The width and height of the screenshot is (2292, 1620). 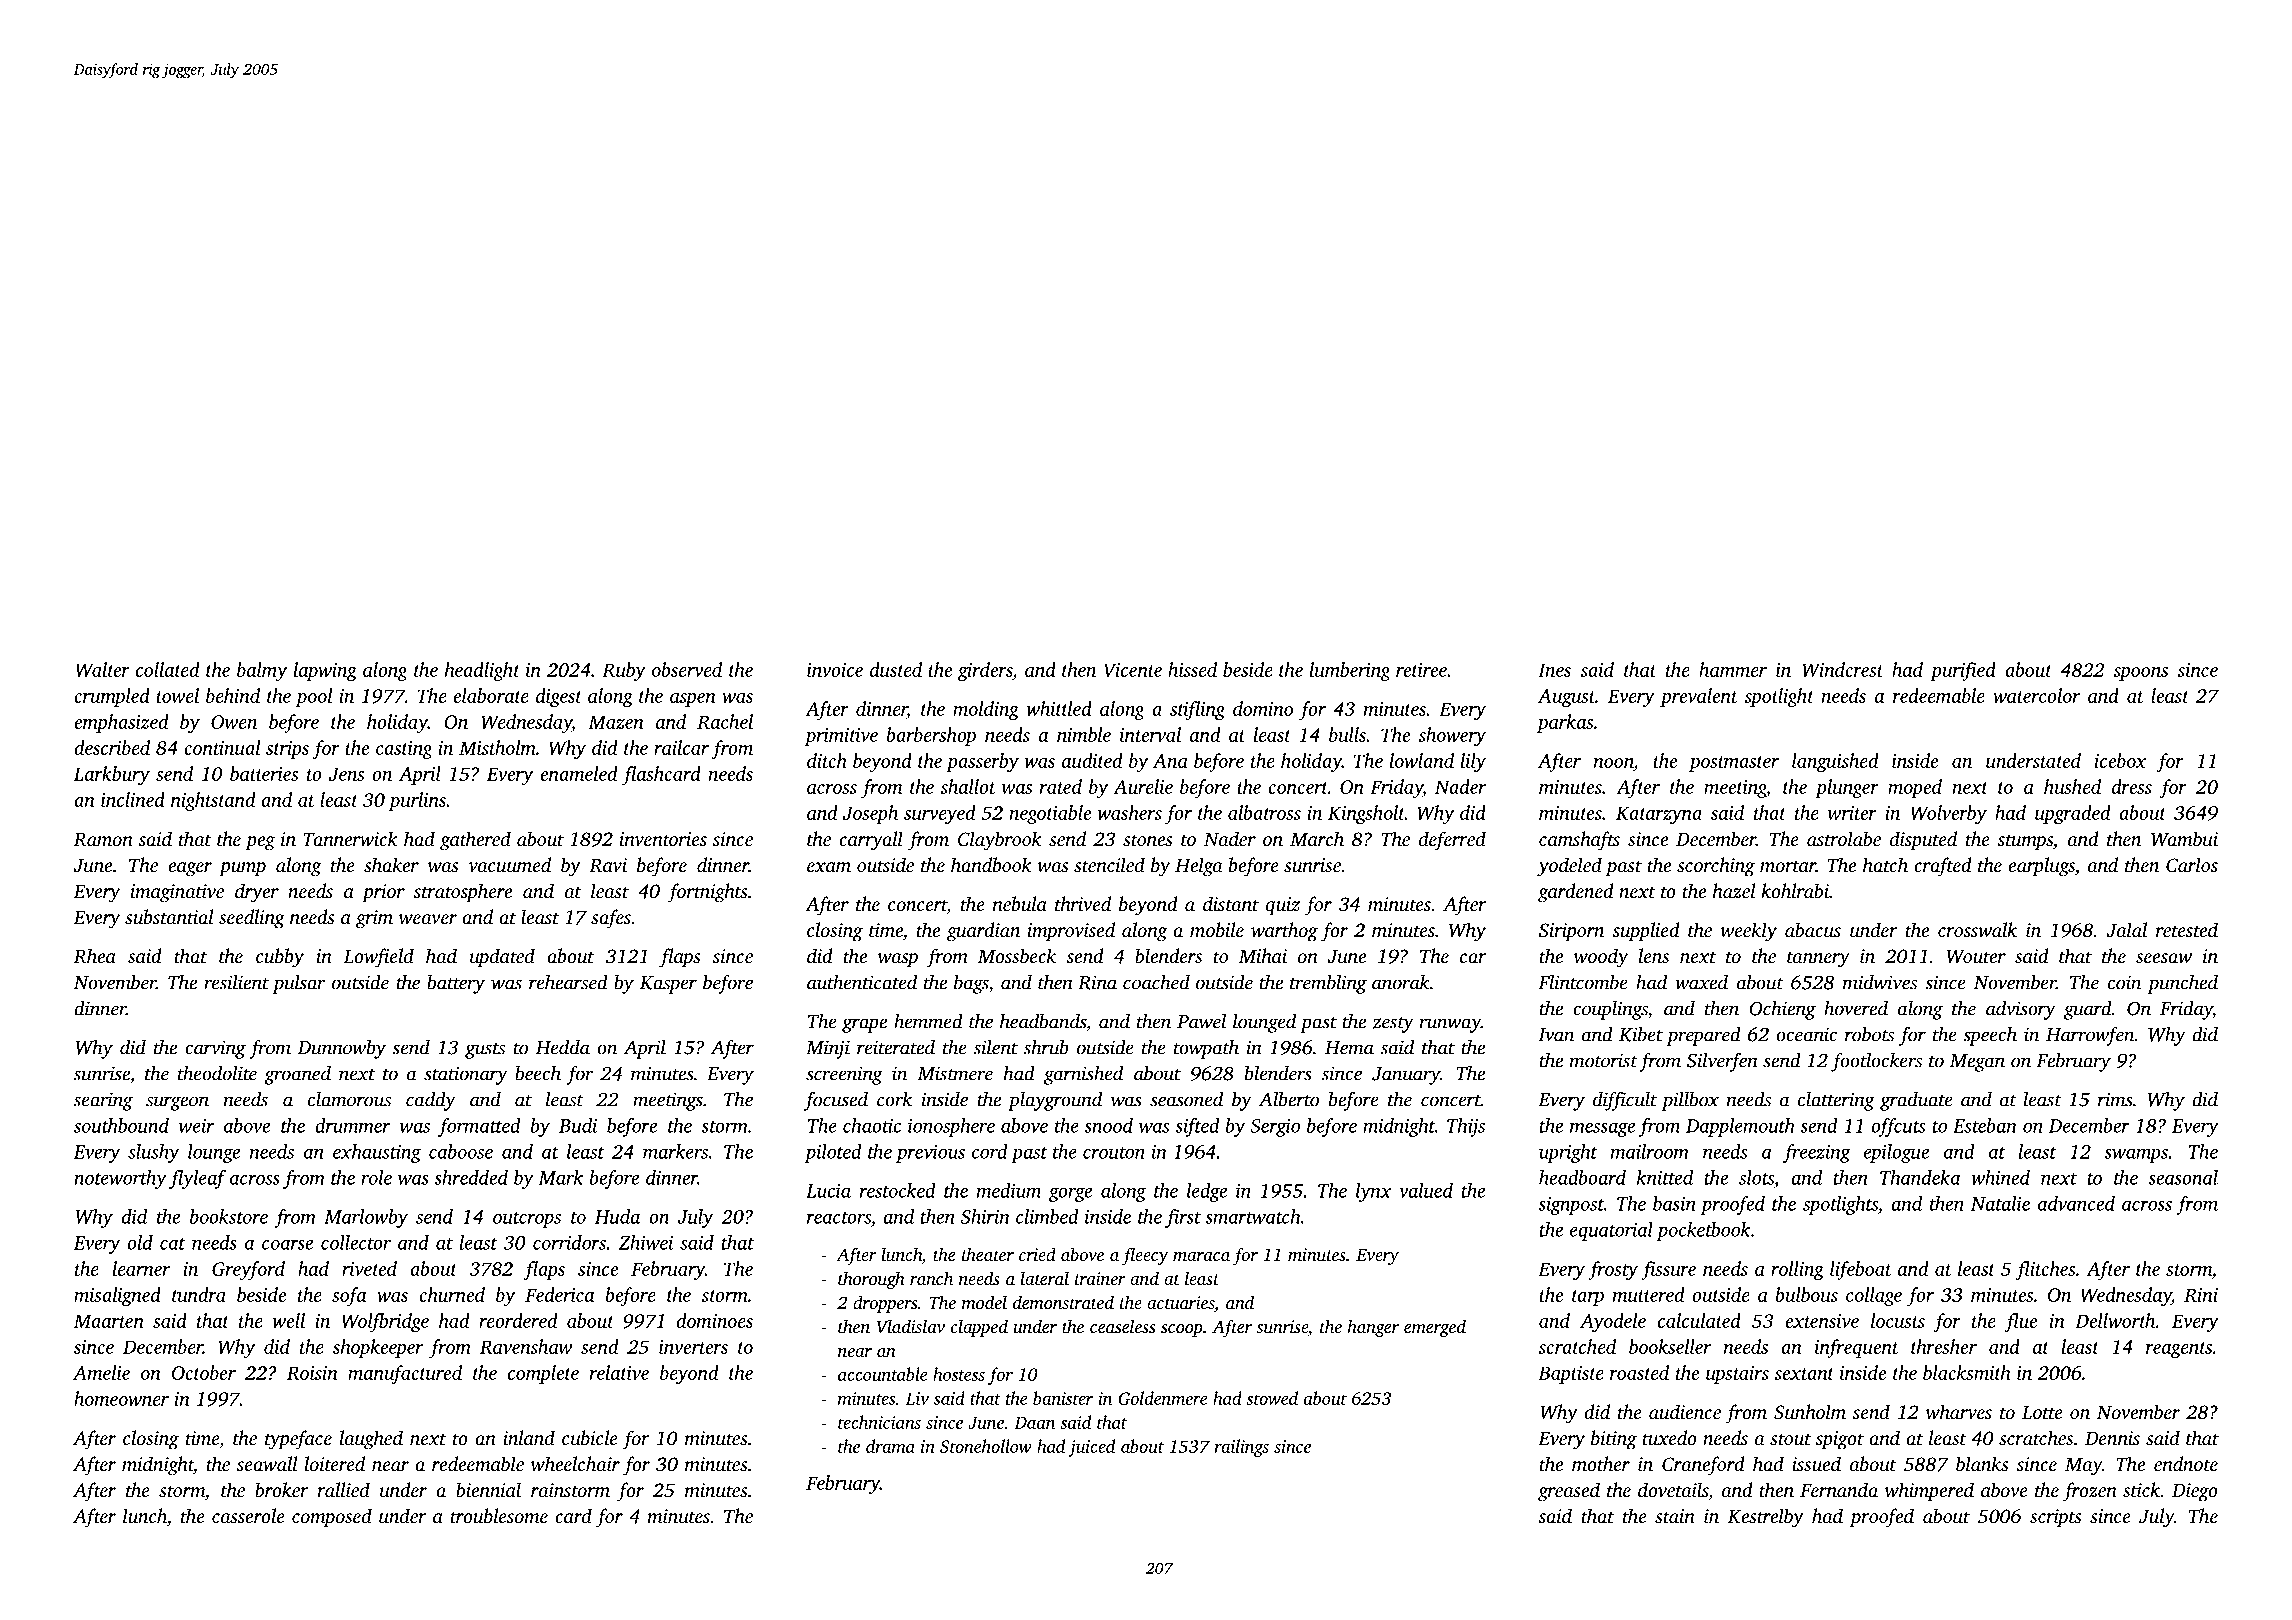 I want to click on nightstand, so click(x=213, y=801).
